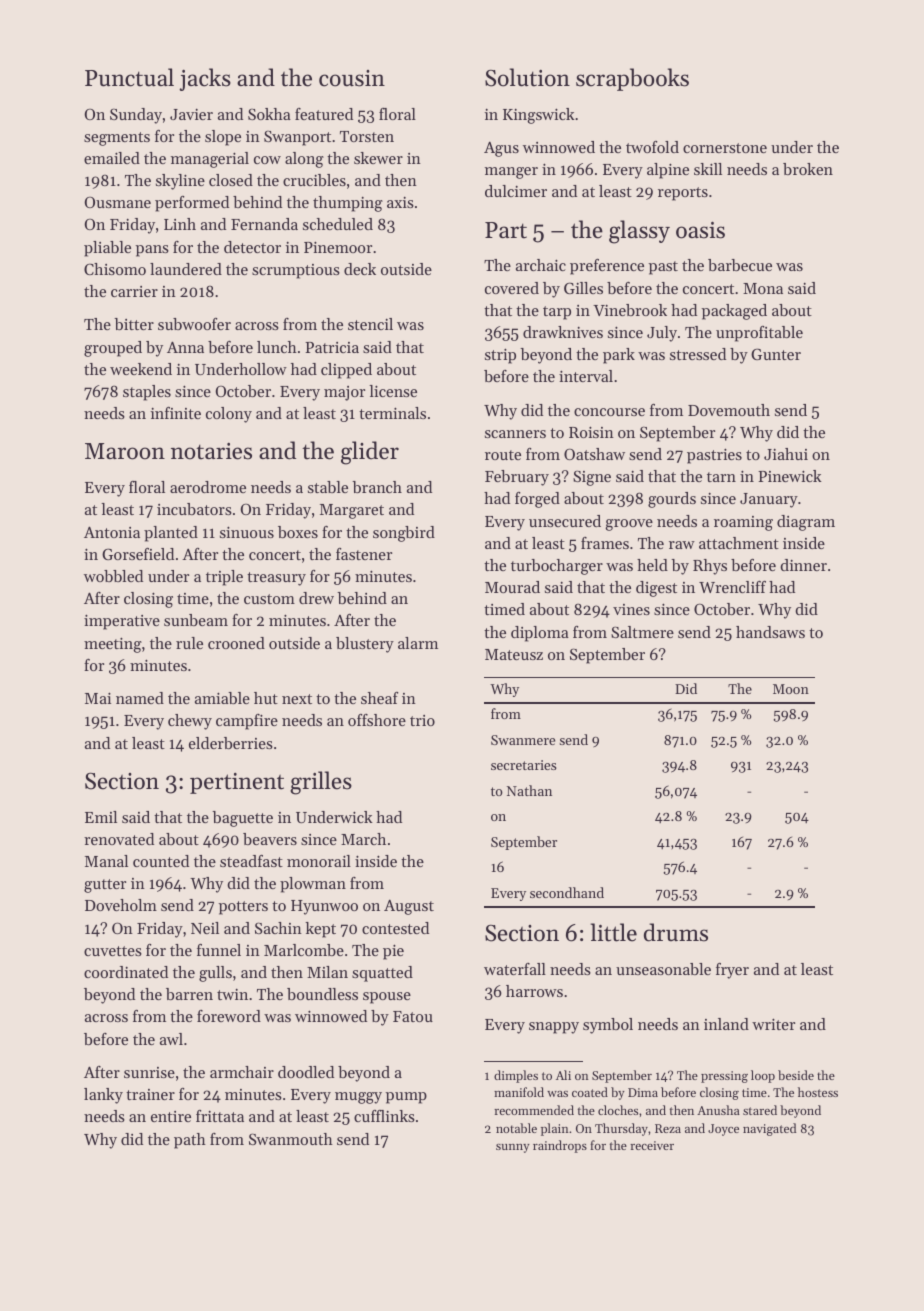  I want to click on waterfall, so click(515, 969).
